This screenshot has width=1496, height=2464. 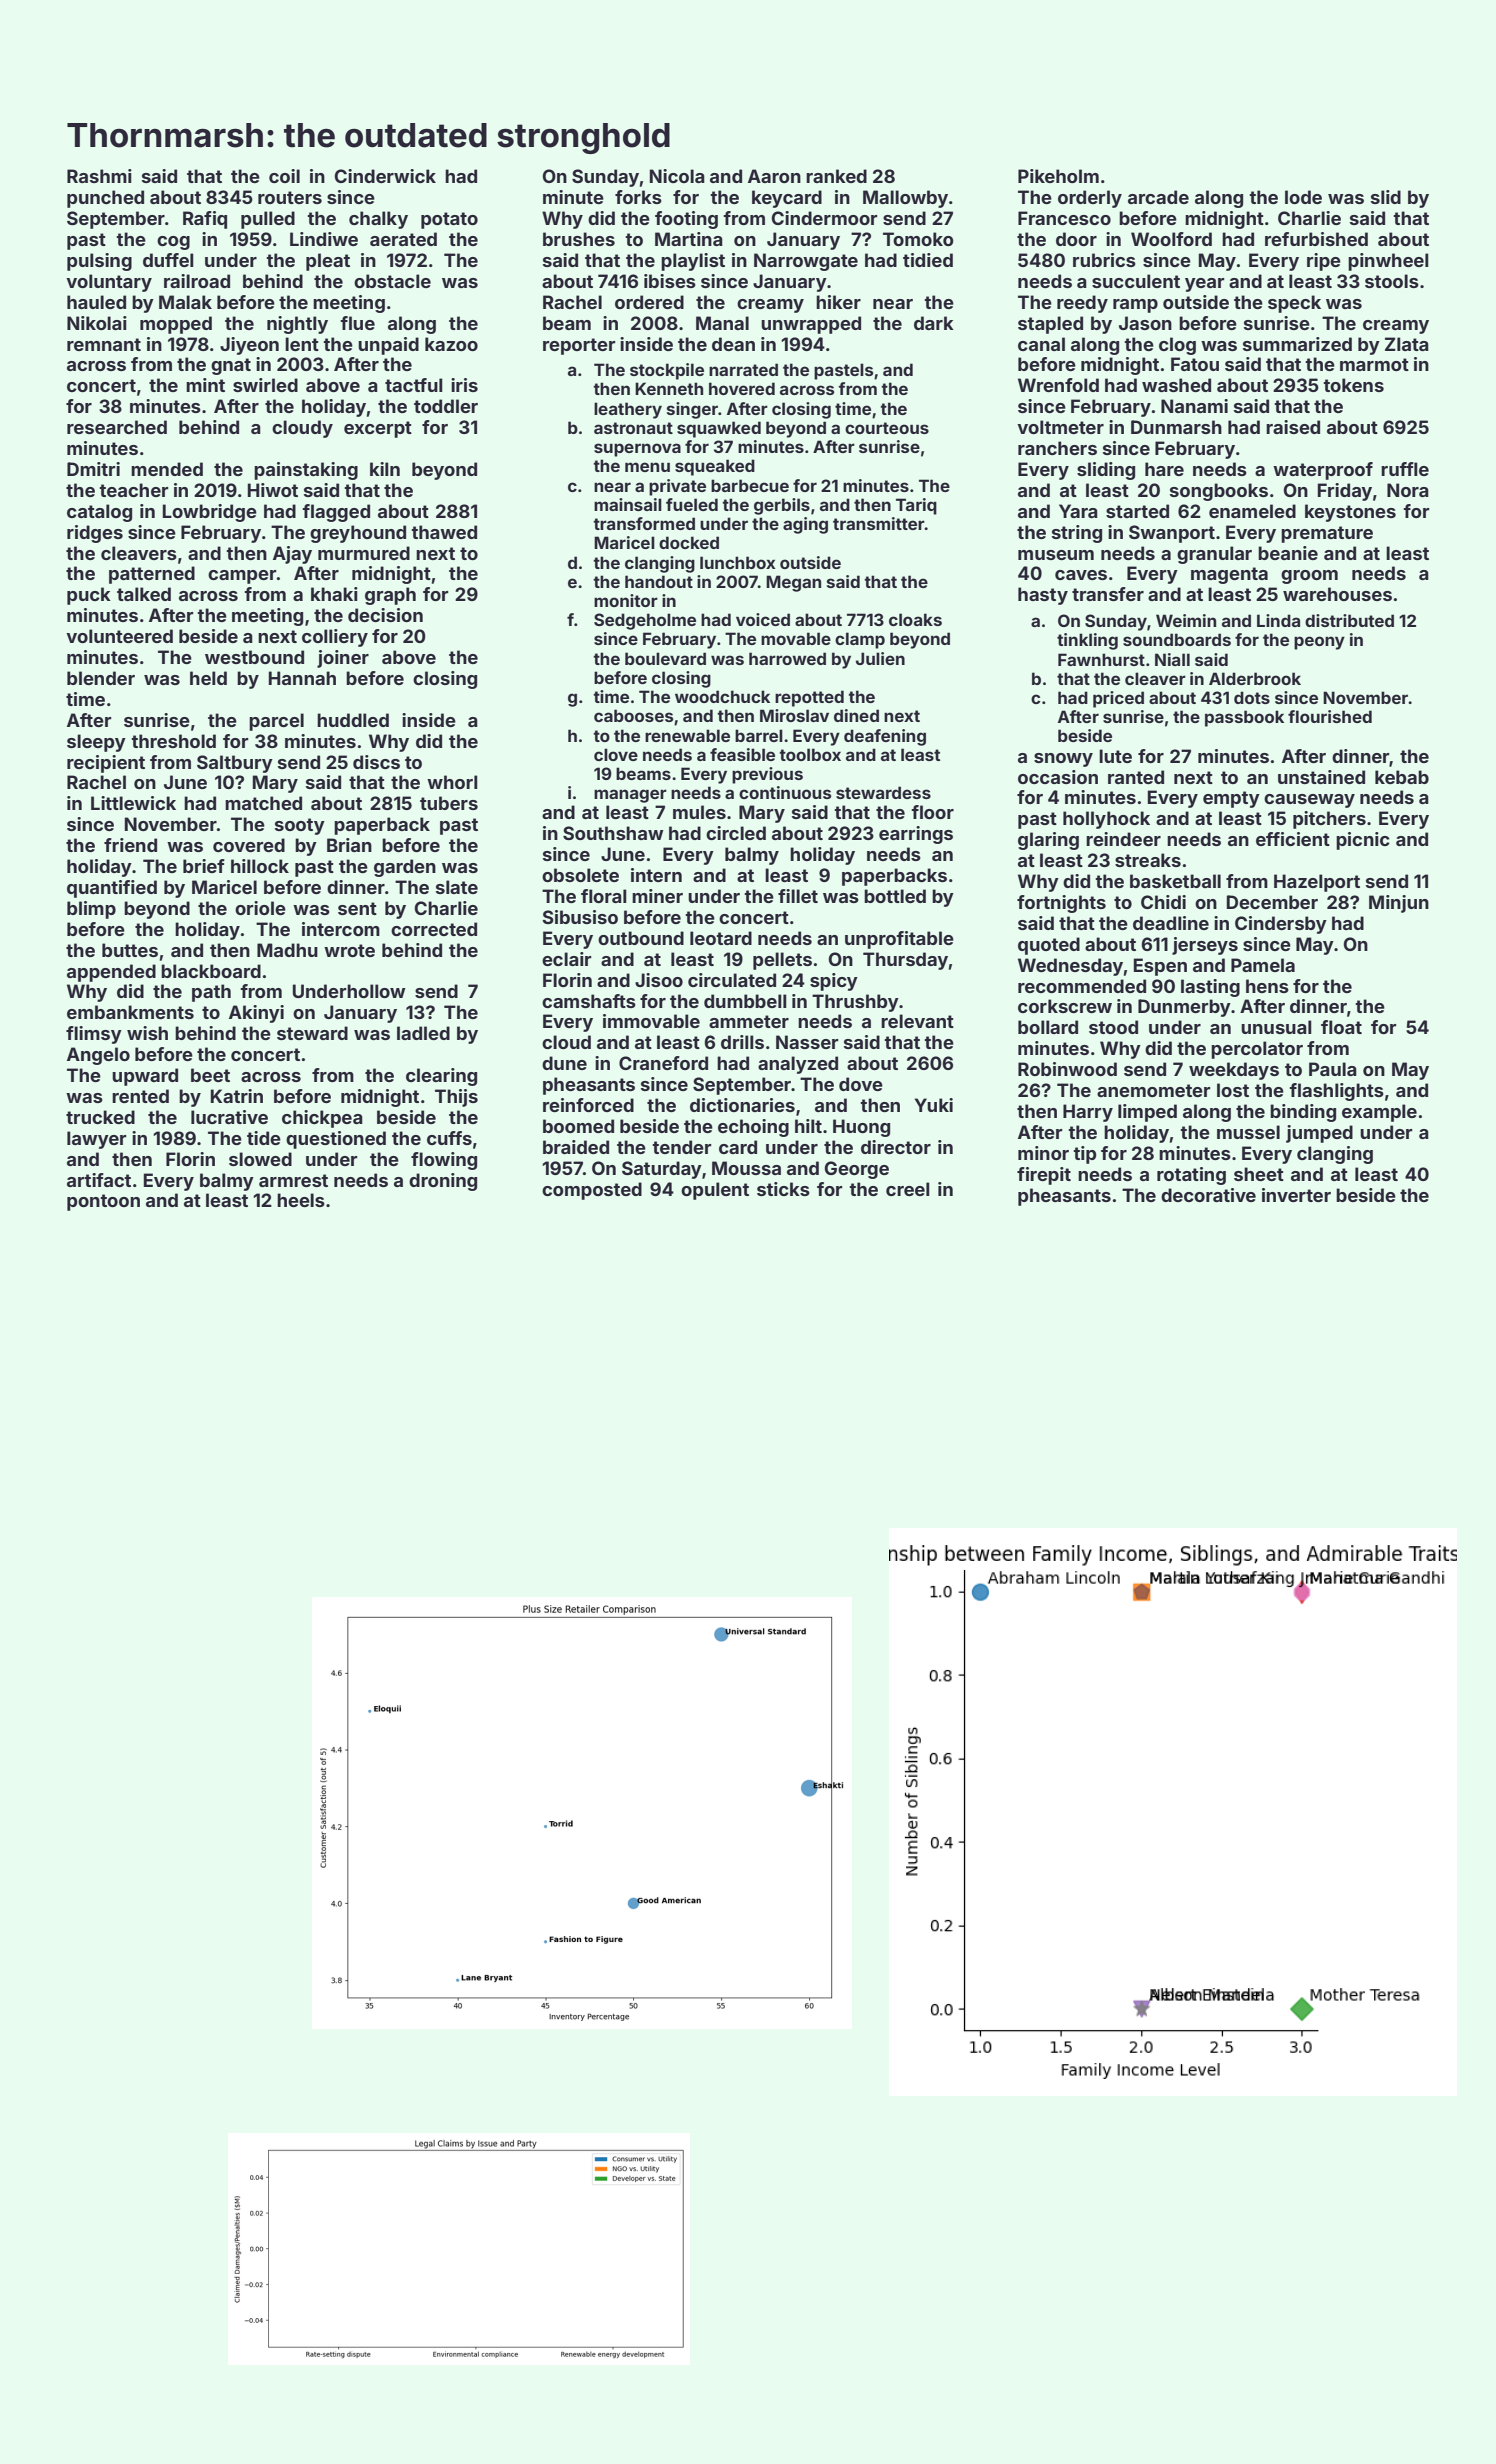 What do you see at coordinates (932, 812) in the screenshot?
I see `floor` at bounding box center [932, 812].
